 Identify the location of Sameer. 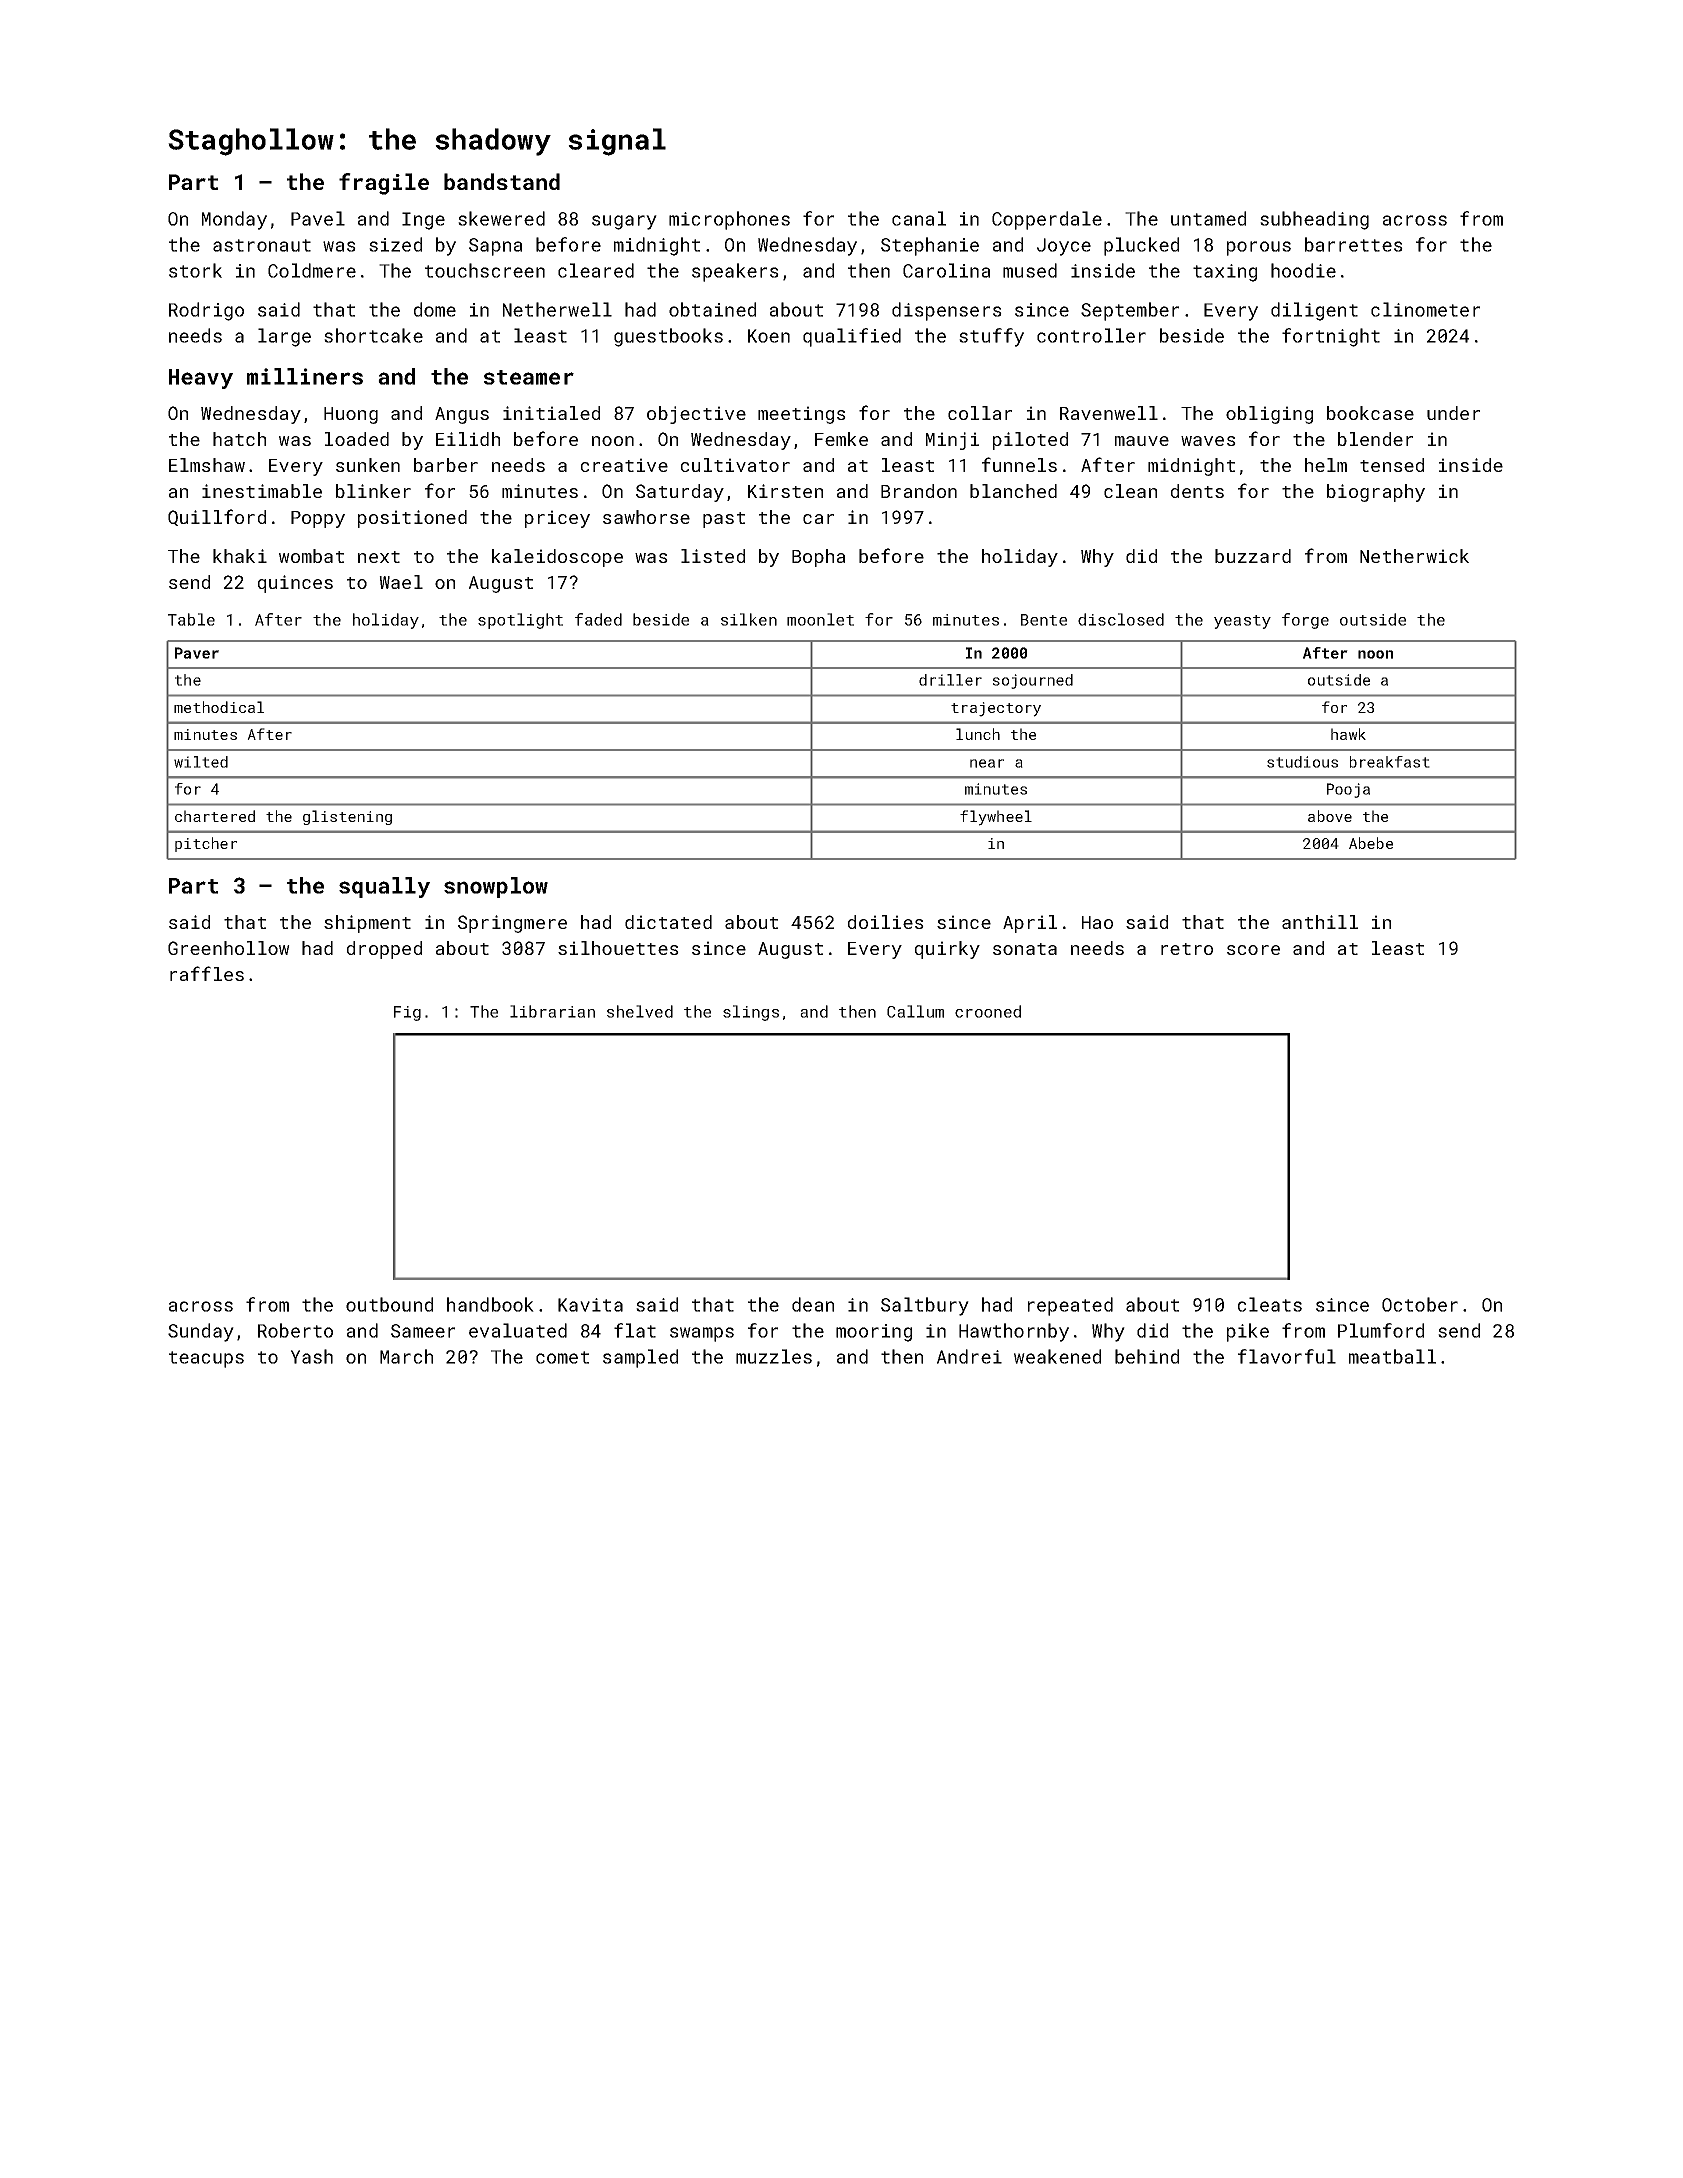
(423, 1331).
